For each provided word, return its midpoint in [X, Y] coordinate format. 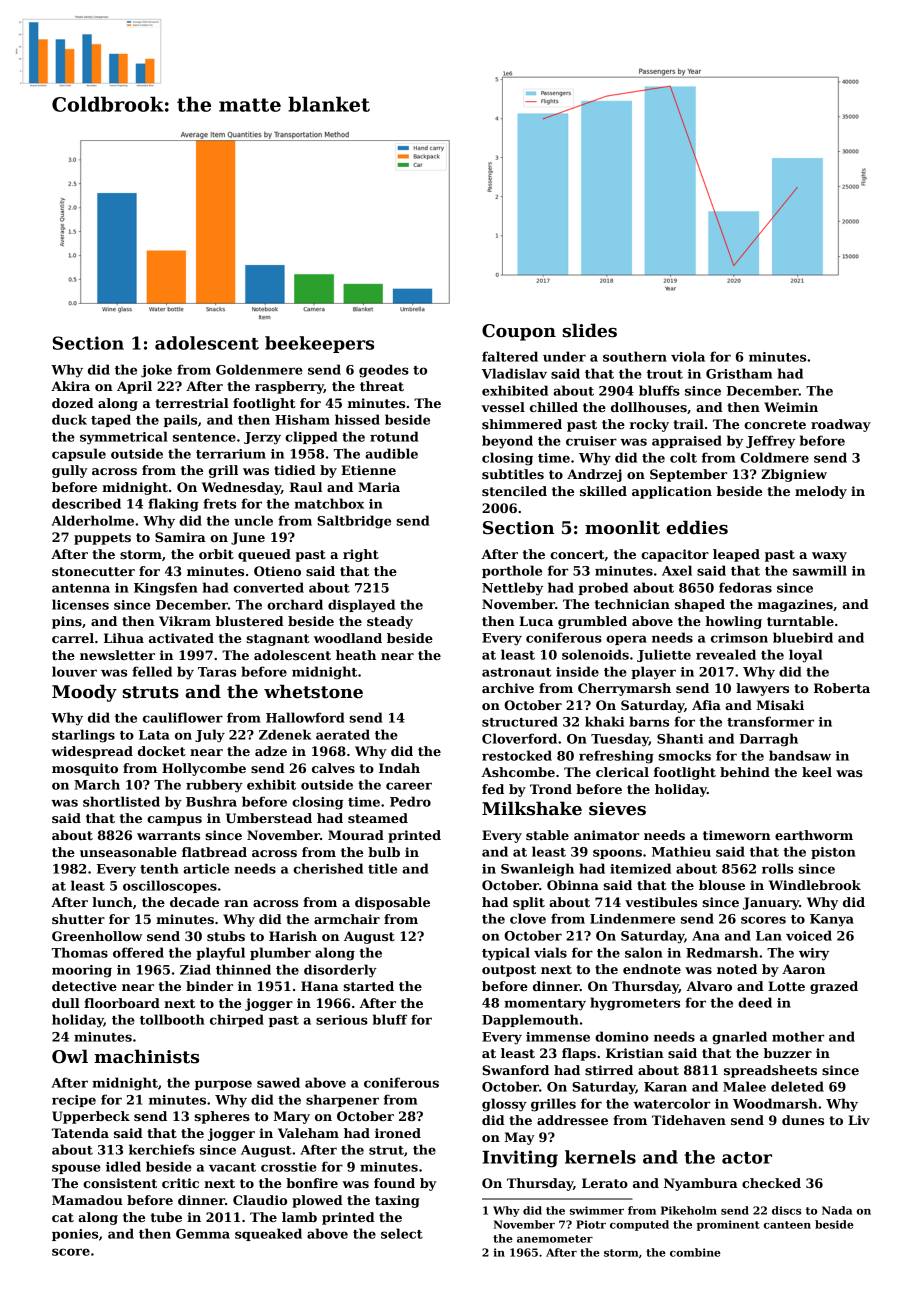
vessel [503, 407]
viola [688, 356]
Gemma [203, 1234]
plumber [280, 953]
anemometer [555, 1239]
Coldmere [774, 457]
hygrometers [635, 1004]
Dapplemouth [530, 1020]
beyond [507, 442]
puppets [102, 539]
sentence [204, 437]
